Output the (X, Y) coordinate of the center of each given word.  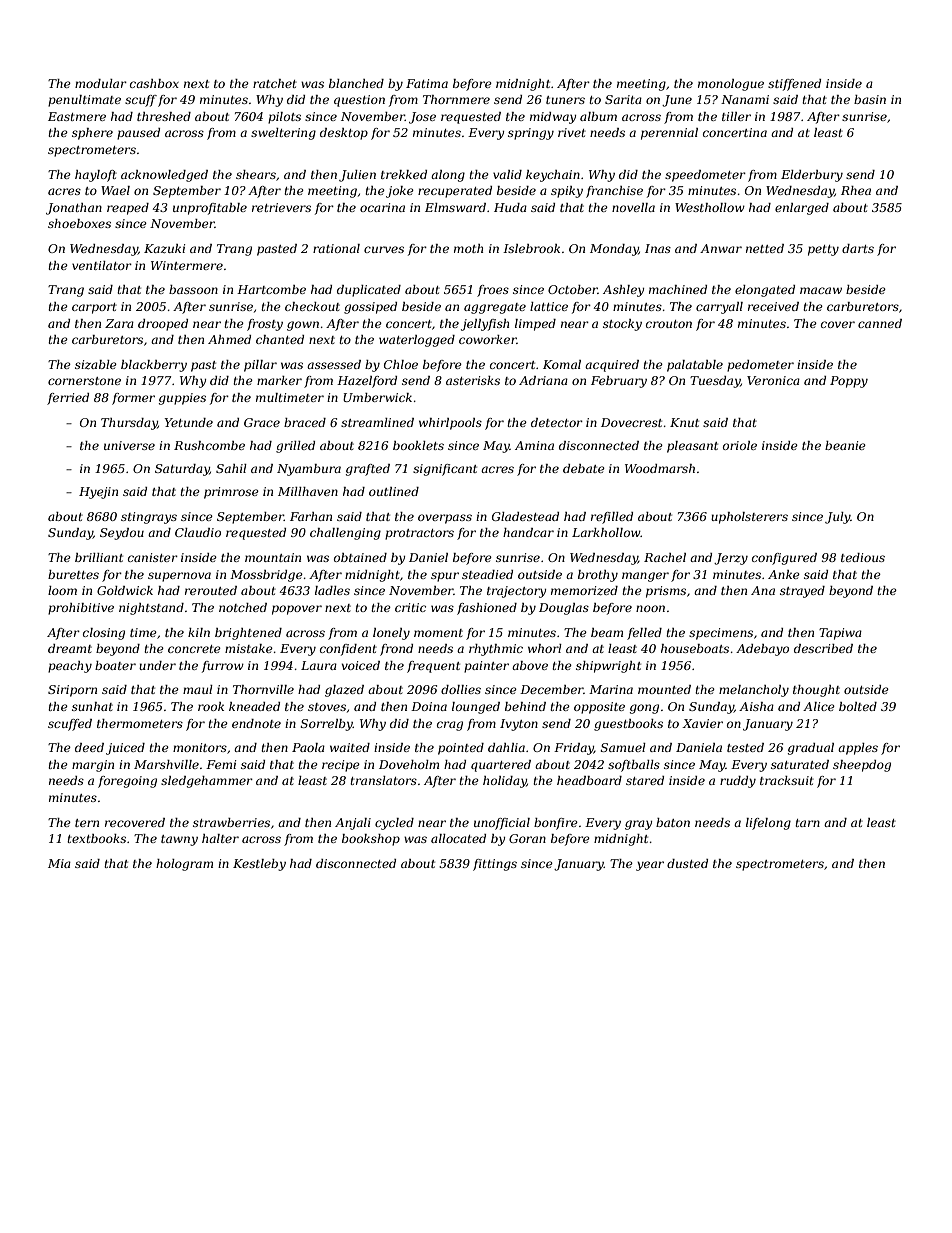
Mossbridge (266, 576)
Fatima (427, 83)
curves (384, 249)
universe (129, 445)
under (157, 665)
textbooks (96, 838)
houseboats (695, 648)
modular (101, 83)
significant (445, 470)
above (530, 665)
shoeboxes (79, 223)
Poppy (849, 382)
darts (858, 248)
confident (348, 650)
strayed (802, 592)
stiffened (794, 85)
